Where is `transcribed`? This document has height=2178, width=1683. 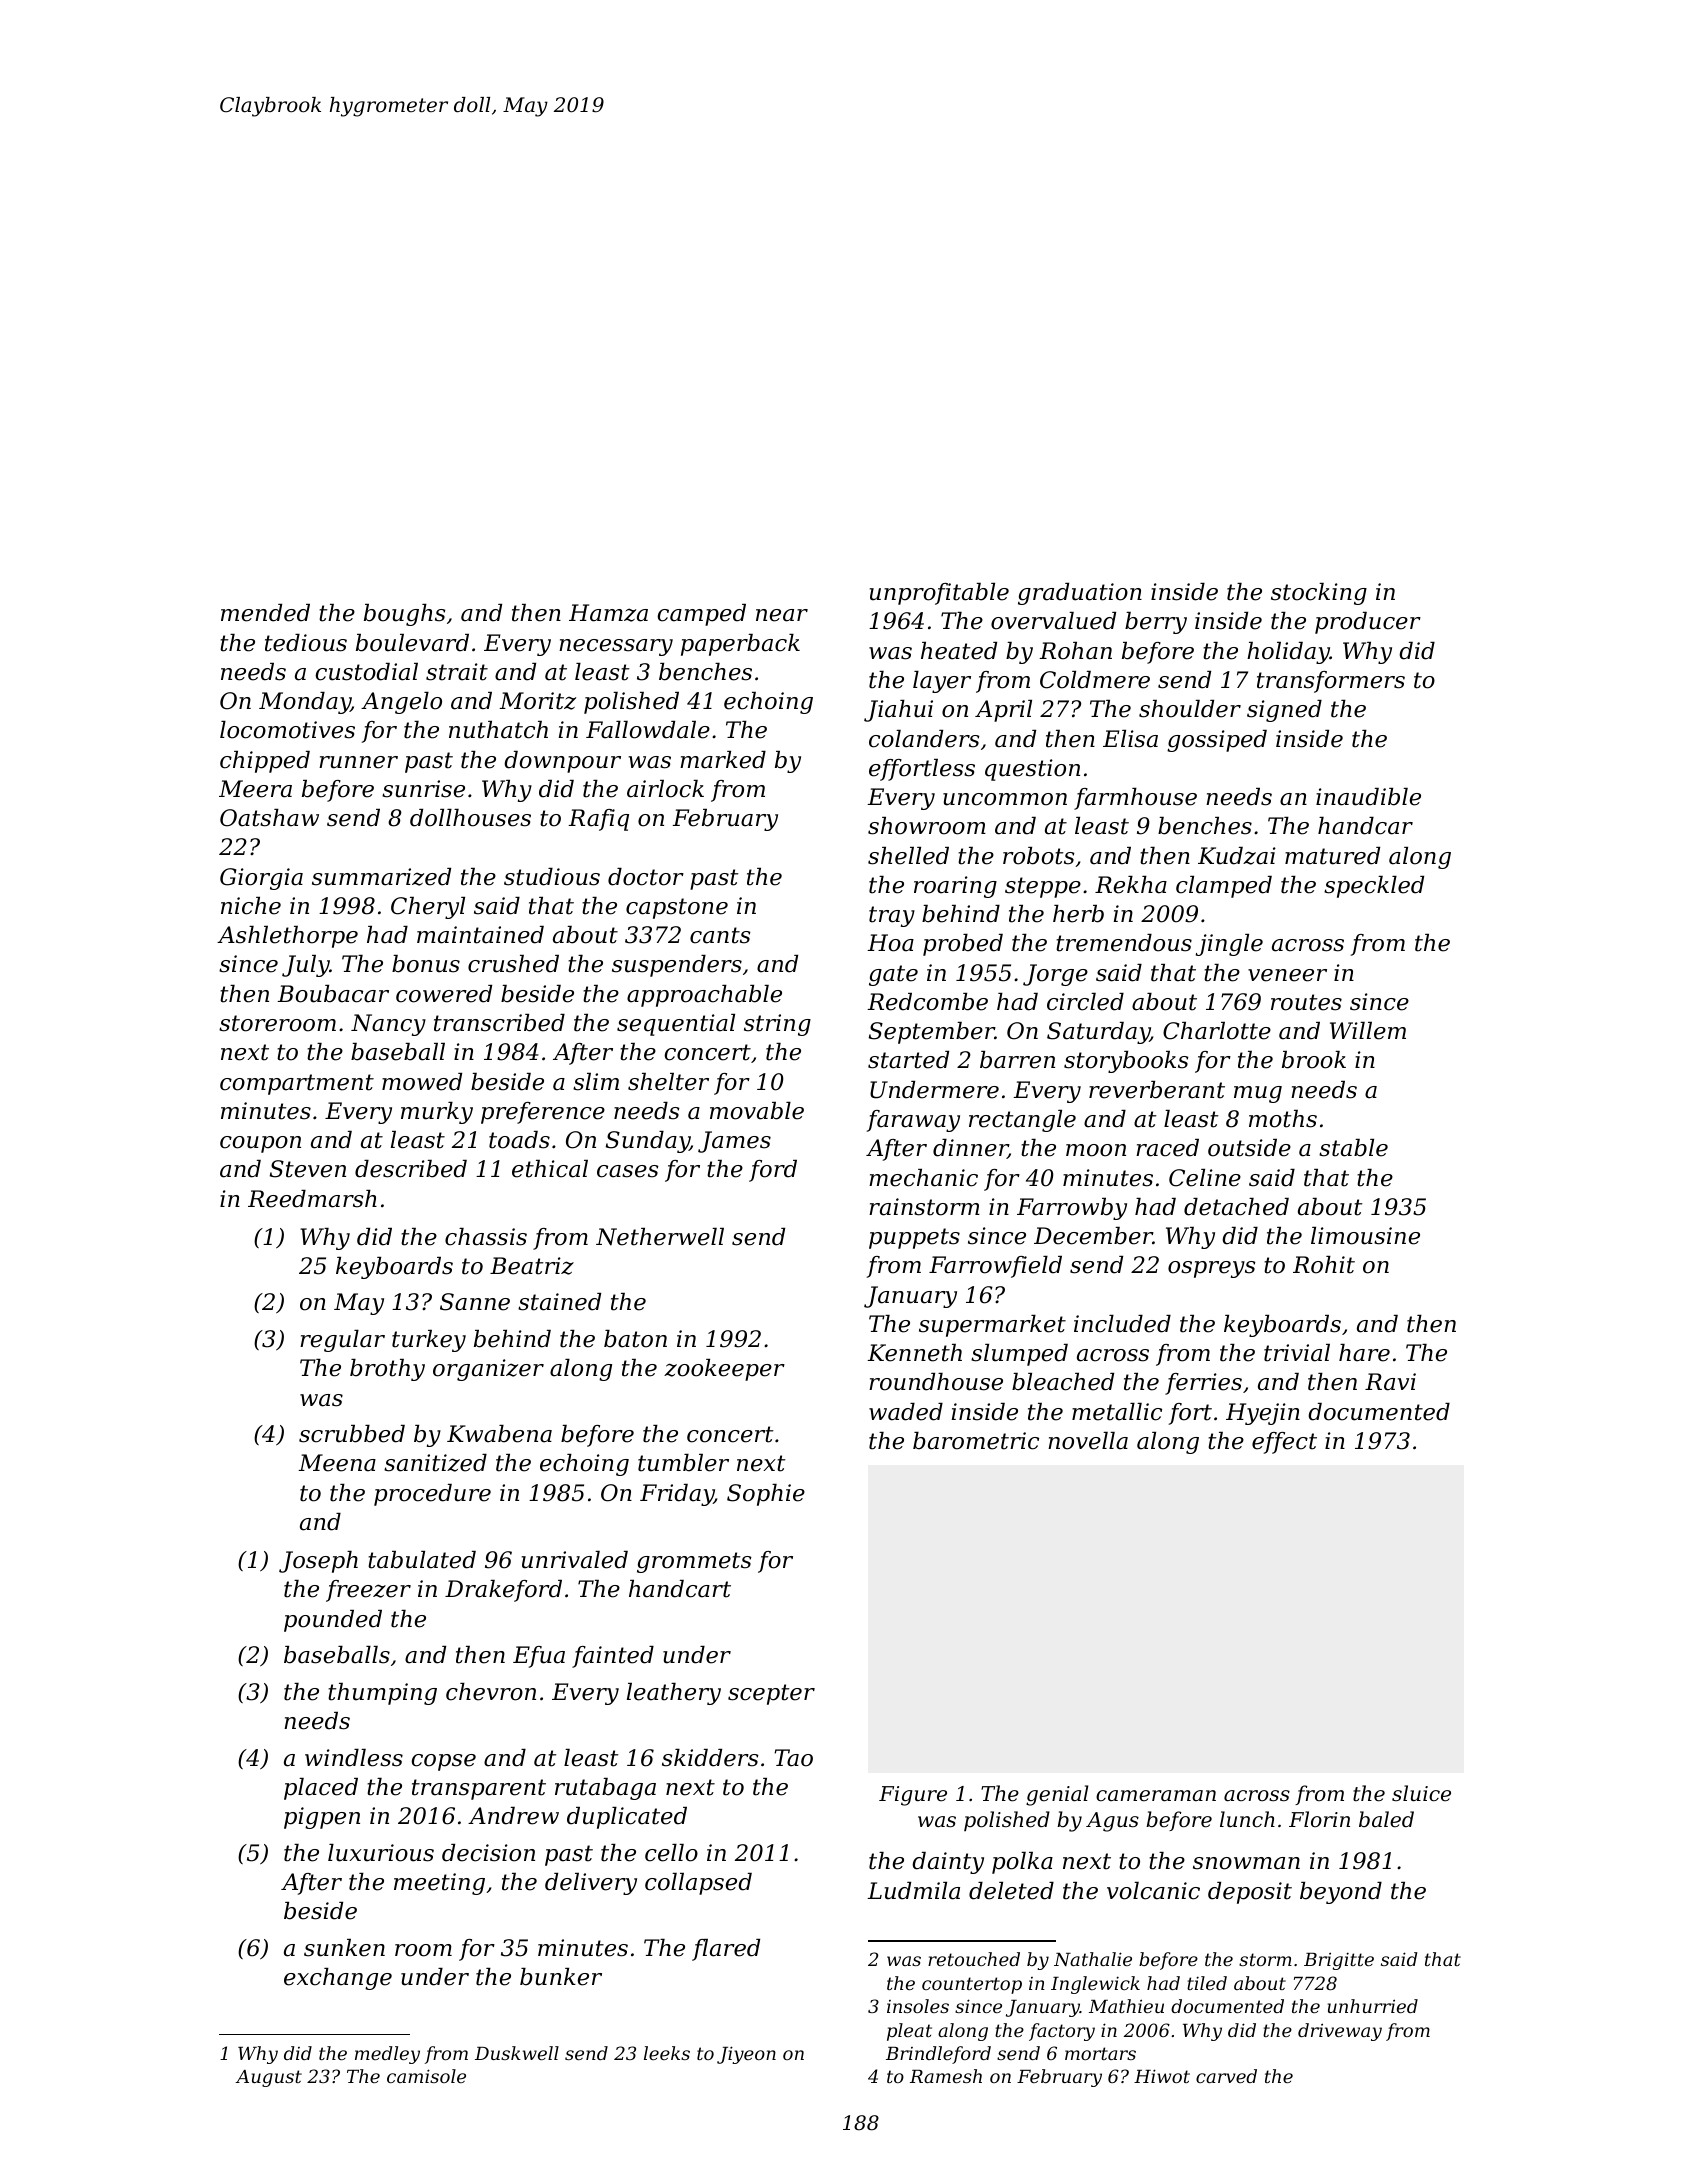
transcribed is located at coordinates (499, 1023).
